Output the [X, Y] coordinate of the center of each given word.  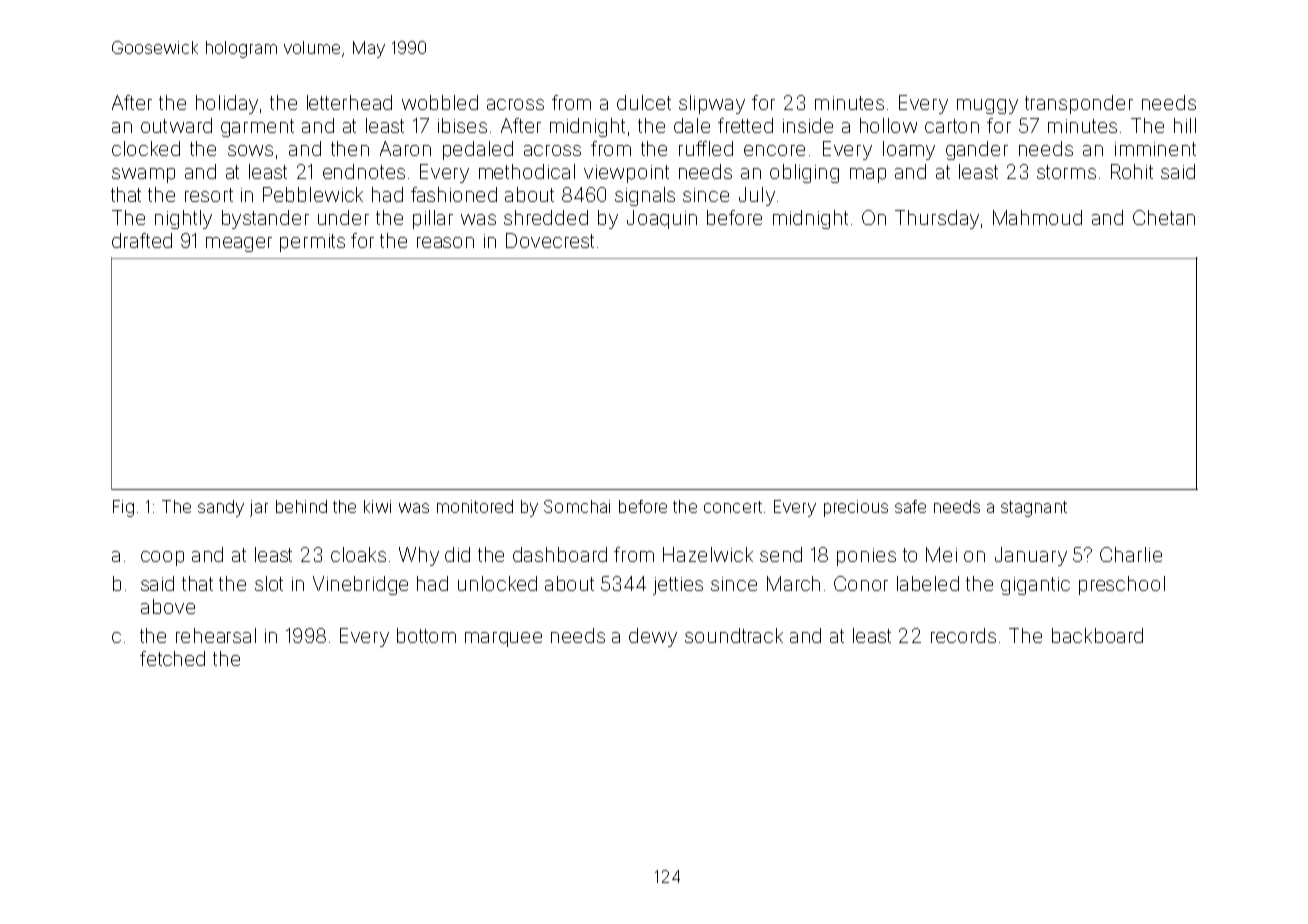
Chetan [1164, 217]
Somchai [577, 506]
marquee [503, 639]
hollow [888, 125]
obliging [804, 173]
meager [239, 244]
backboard [1097, 635]
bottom [426, 635]
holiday [227, 104]
